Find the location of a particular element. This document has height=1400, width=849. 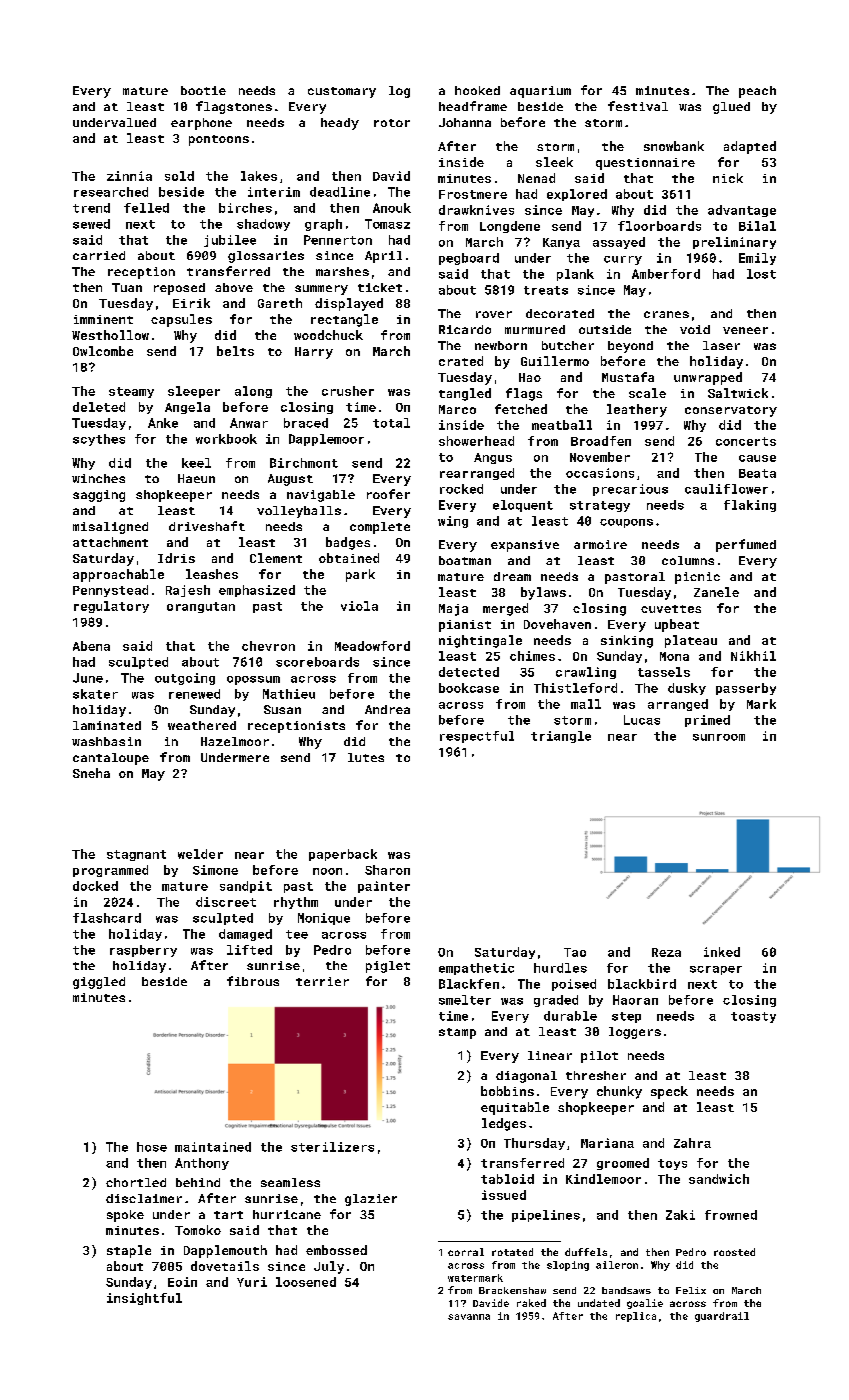

viola is located at coordinates (359, 606).
